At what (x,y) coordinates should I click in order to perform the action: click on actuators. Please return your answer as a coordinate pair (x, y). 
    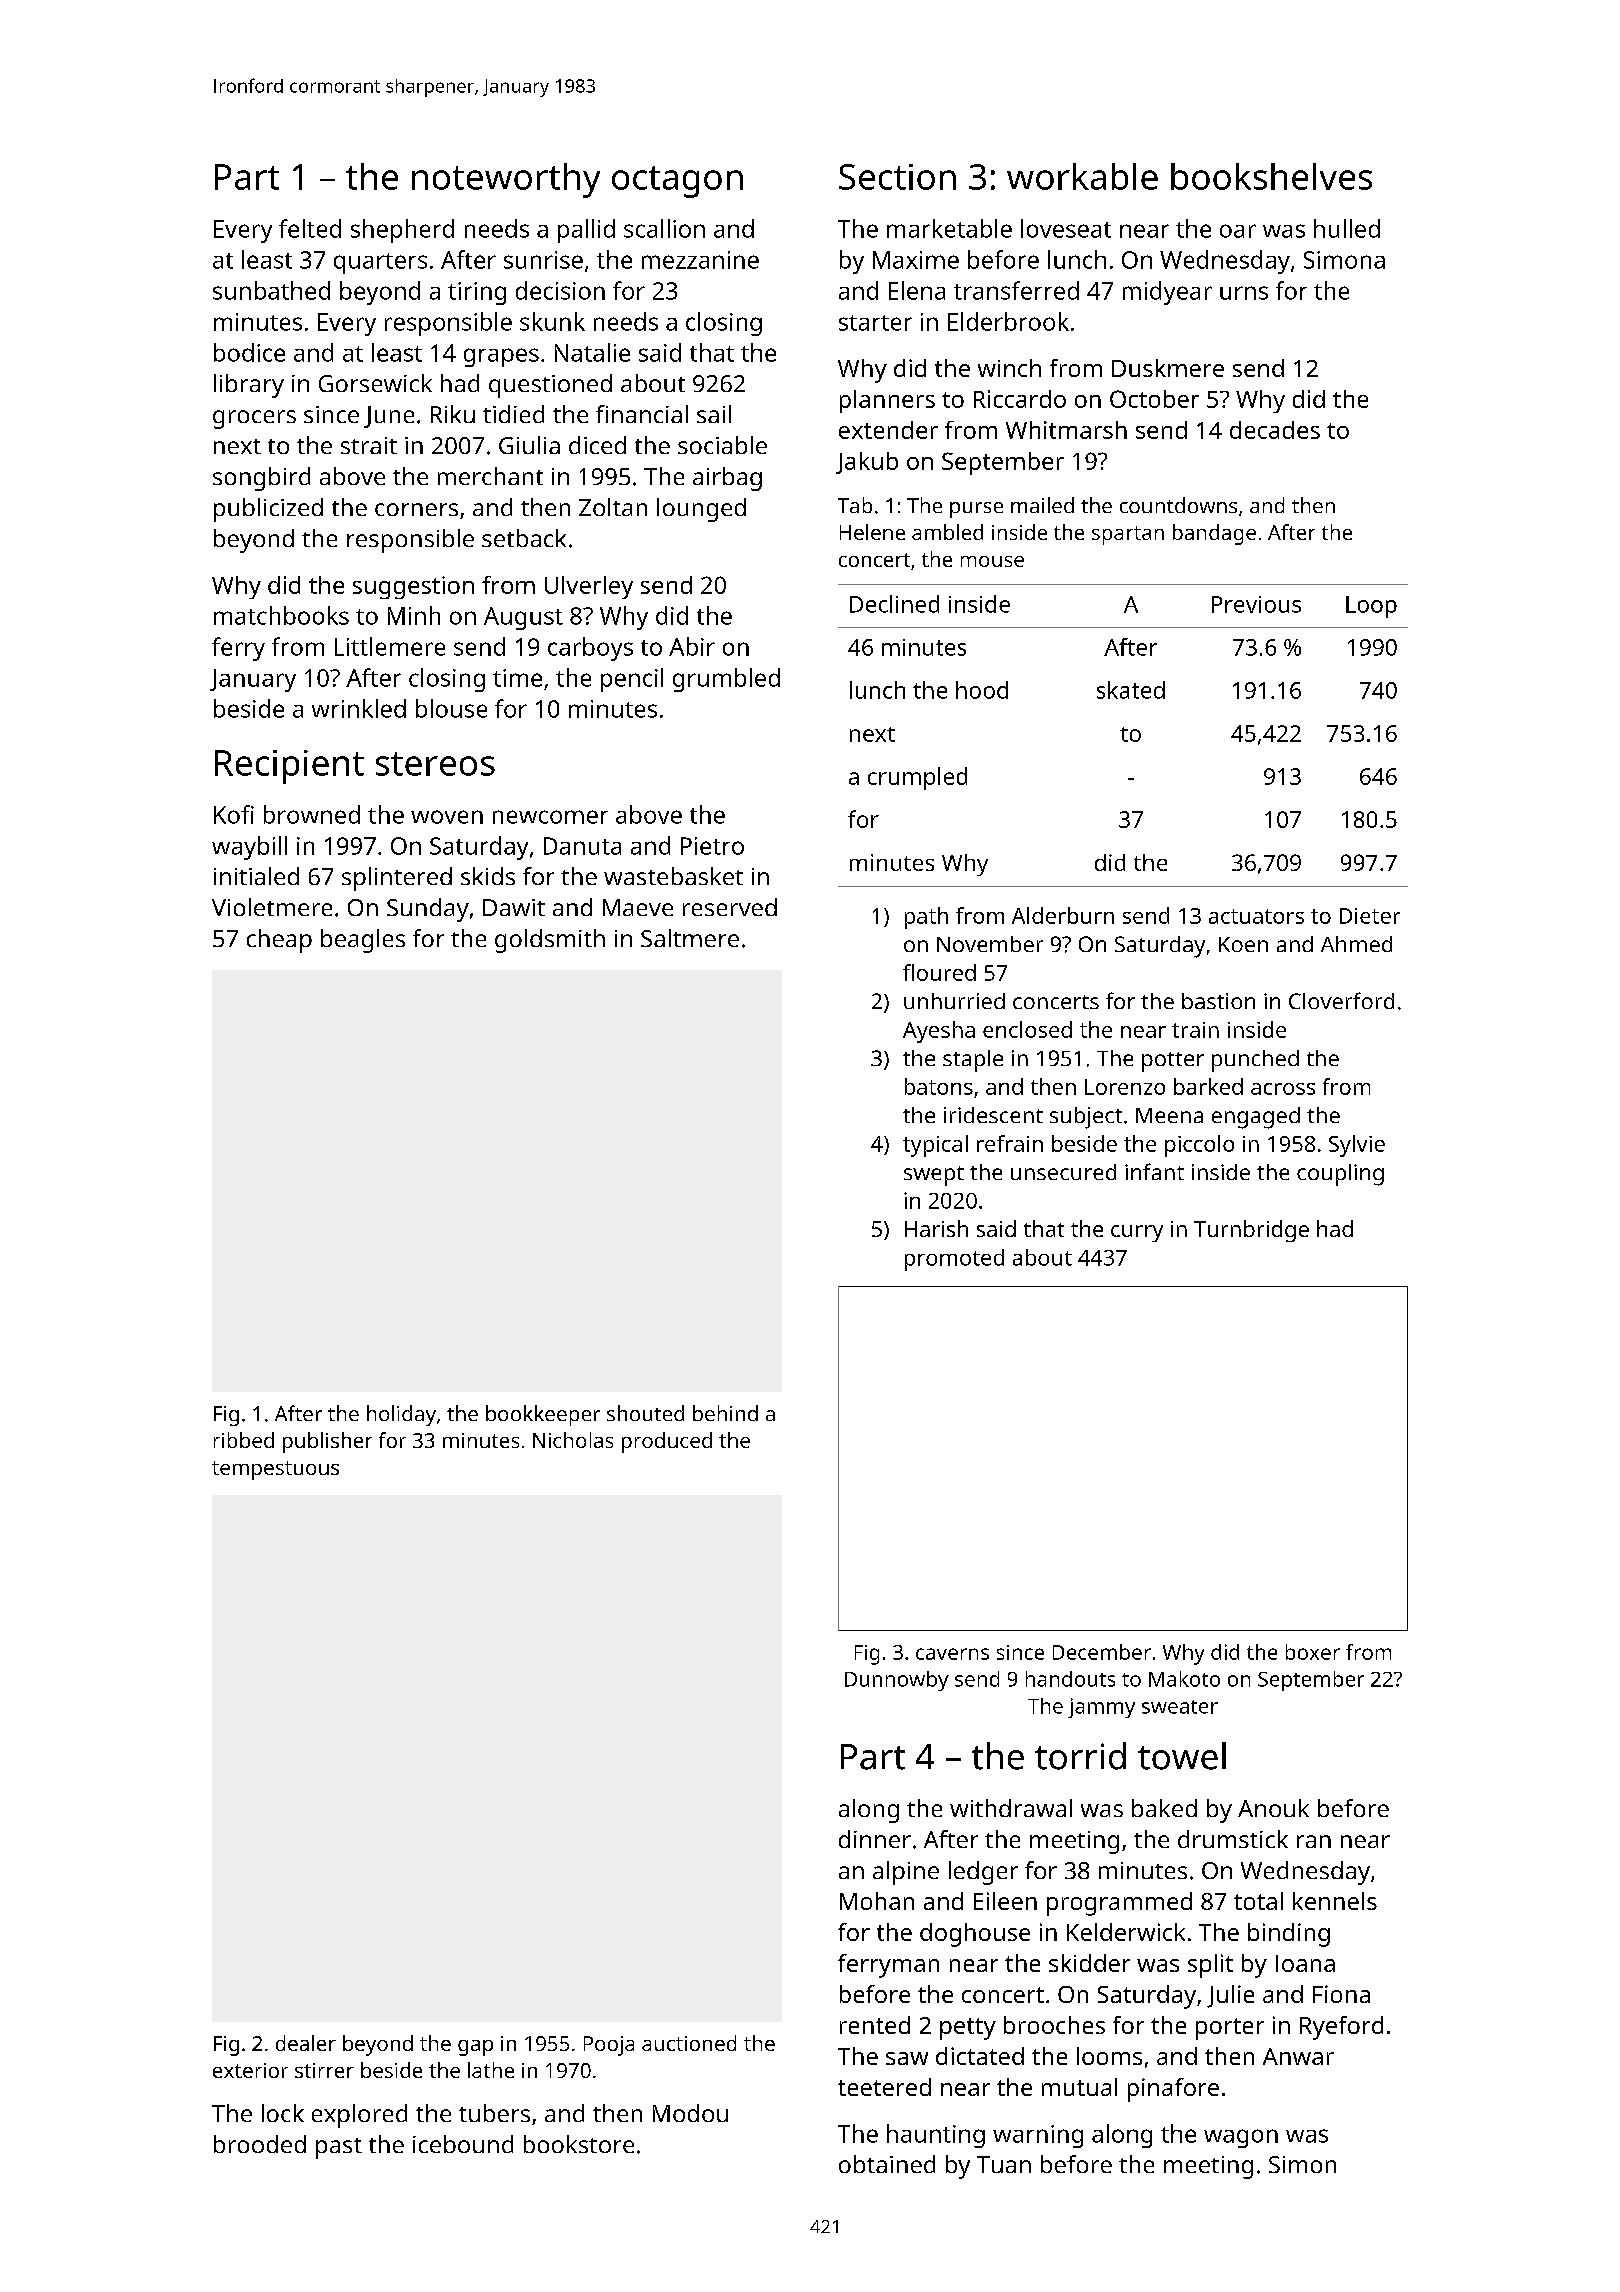
    Looking at the image, I should click on (1256, 916).
